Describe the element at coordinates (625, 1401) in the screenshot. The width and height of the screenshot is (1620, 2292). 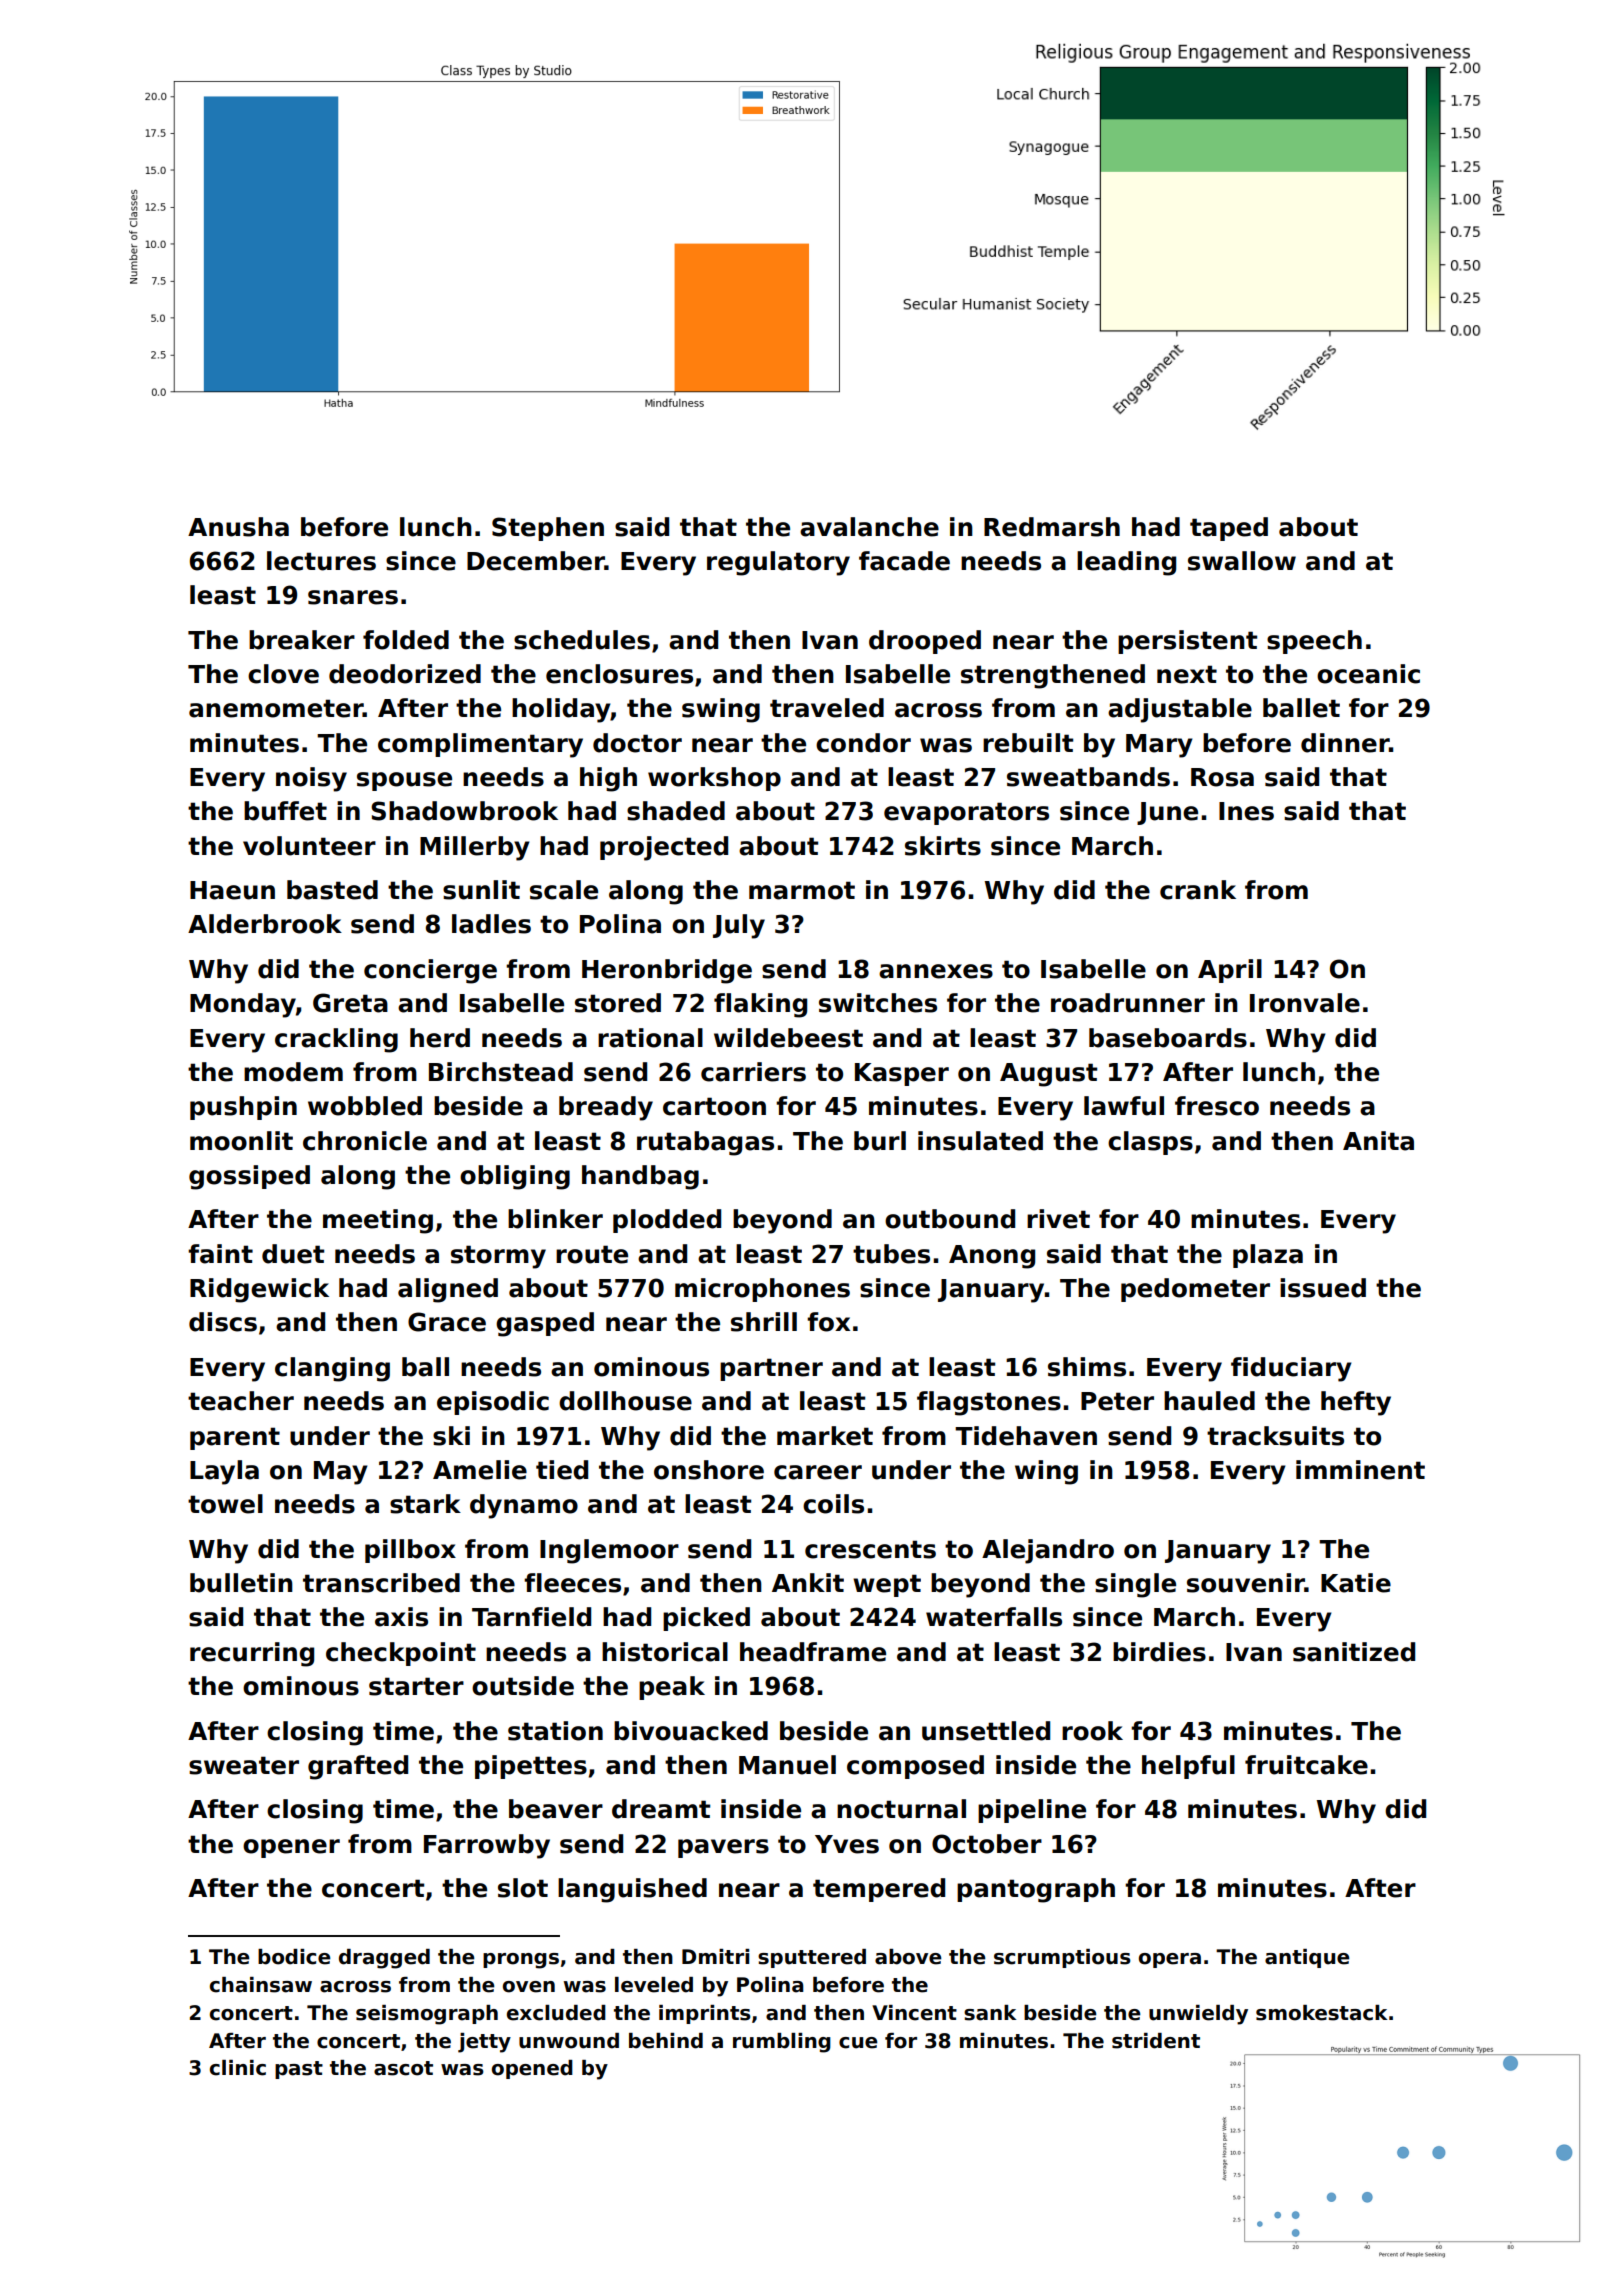
I see `dollhouse` at that location.
